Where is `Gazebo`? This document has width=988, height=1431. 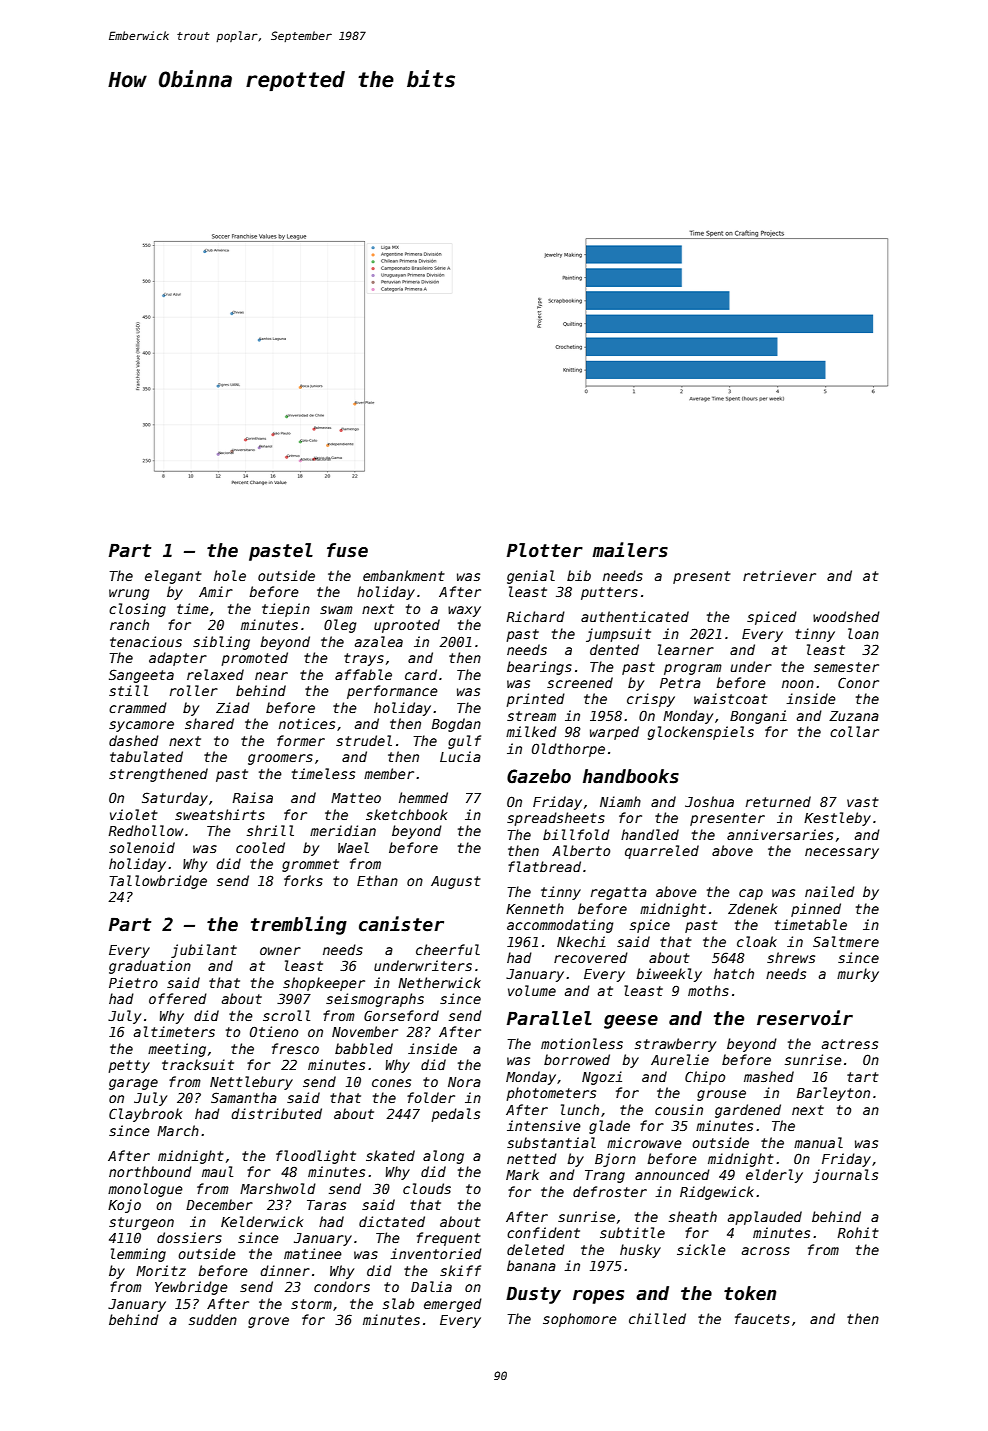
Gazebo is located at coordinates (539, 776).
